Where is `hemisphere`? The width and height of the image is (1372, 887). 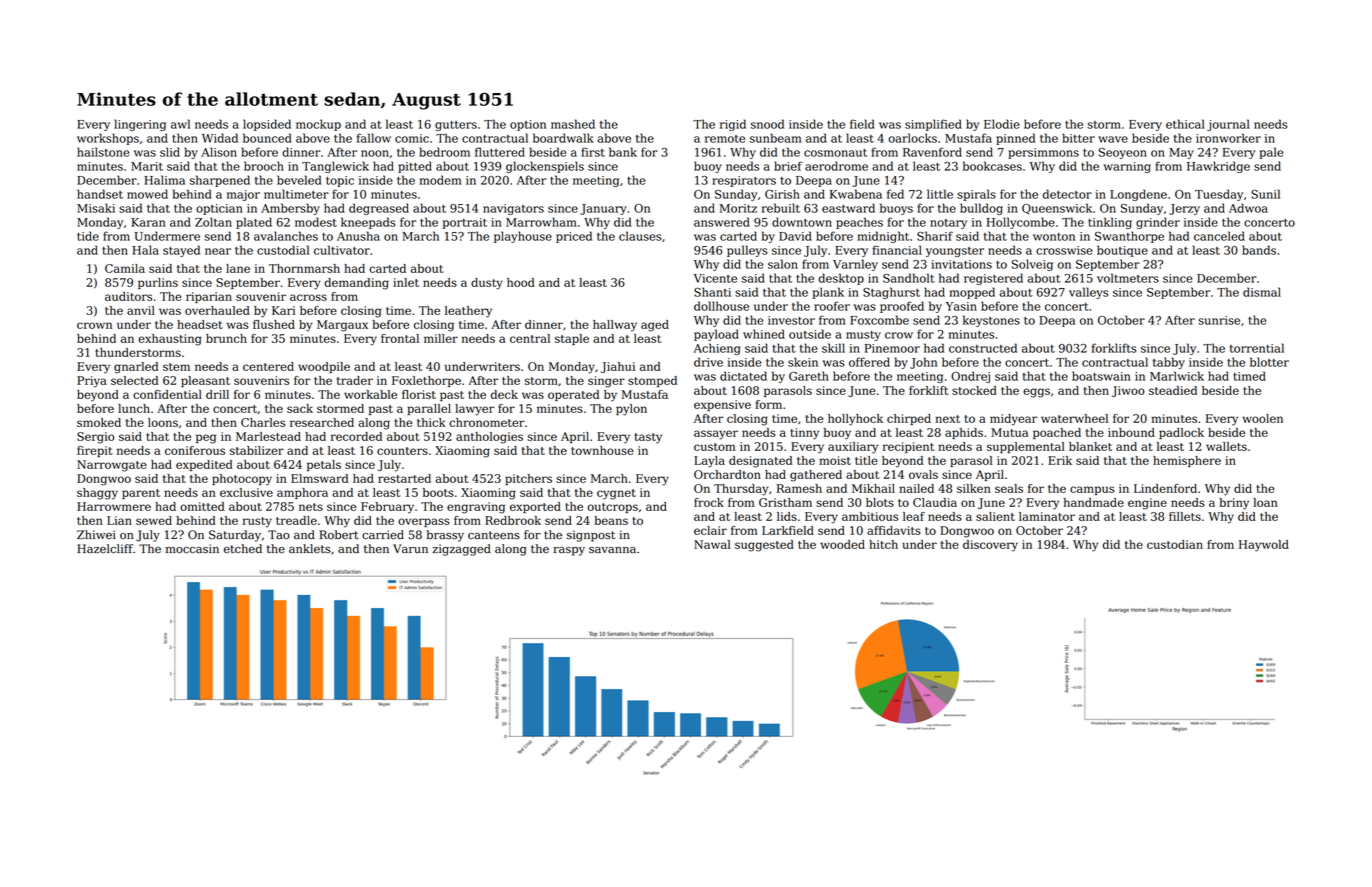 hemisphere is located at coordinates (1187, 461).
